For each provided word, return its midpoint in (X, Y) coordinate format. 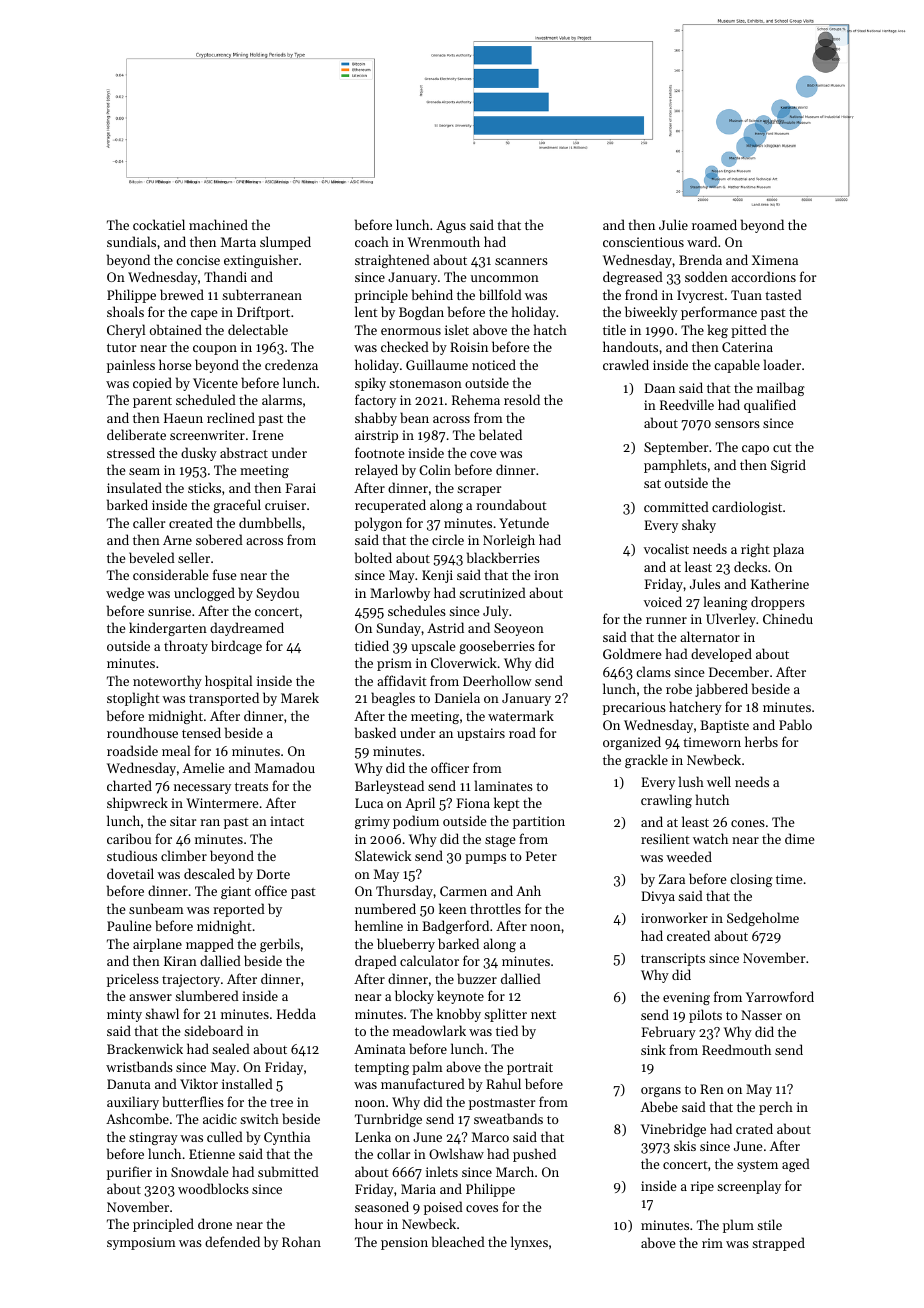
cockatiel (159, 224)
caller (149, 522)
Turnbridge (388, 1120)
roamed (714, 224)
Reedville (687, 404)
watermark (521, 715)
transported (224, 699)
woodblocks (213, 1188)
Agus (451, 226)
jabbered (721, 690)
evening (686, 998)
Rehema (476, 399)
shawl (162, 1013)
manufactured (423, 1083)
